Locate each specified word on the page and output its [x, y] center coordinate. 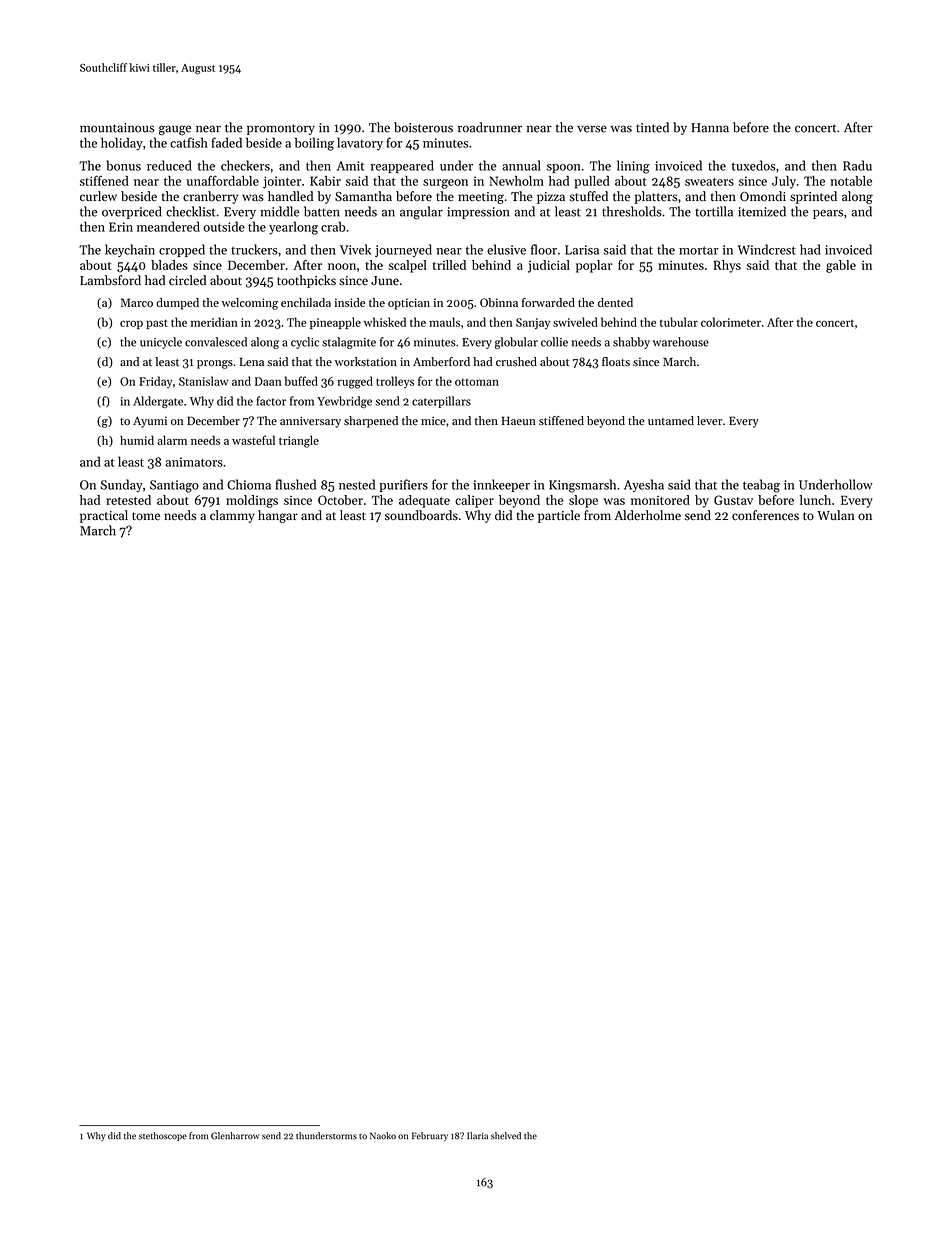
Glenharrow [235, 1136]
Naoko [383, 1136]
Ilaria [477, 1136]
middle [280, 211]
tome [146, 516]
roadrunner [490, 127]
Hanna [710, 128]
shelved [506, 1136]
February [430, 1136]
